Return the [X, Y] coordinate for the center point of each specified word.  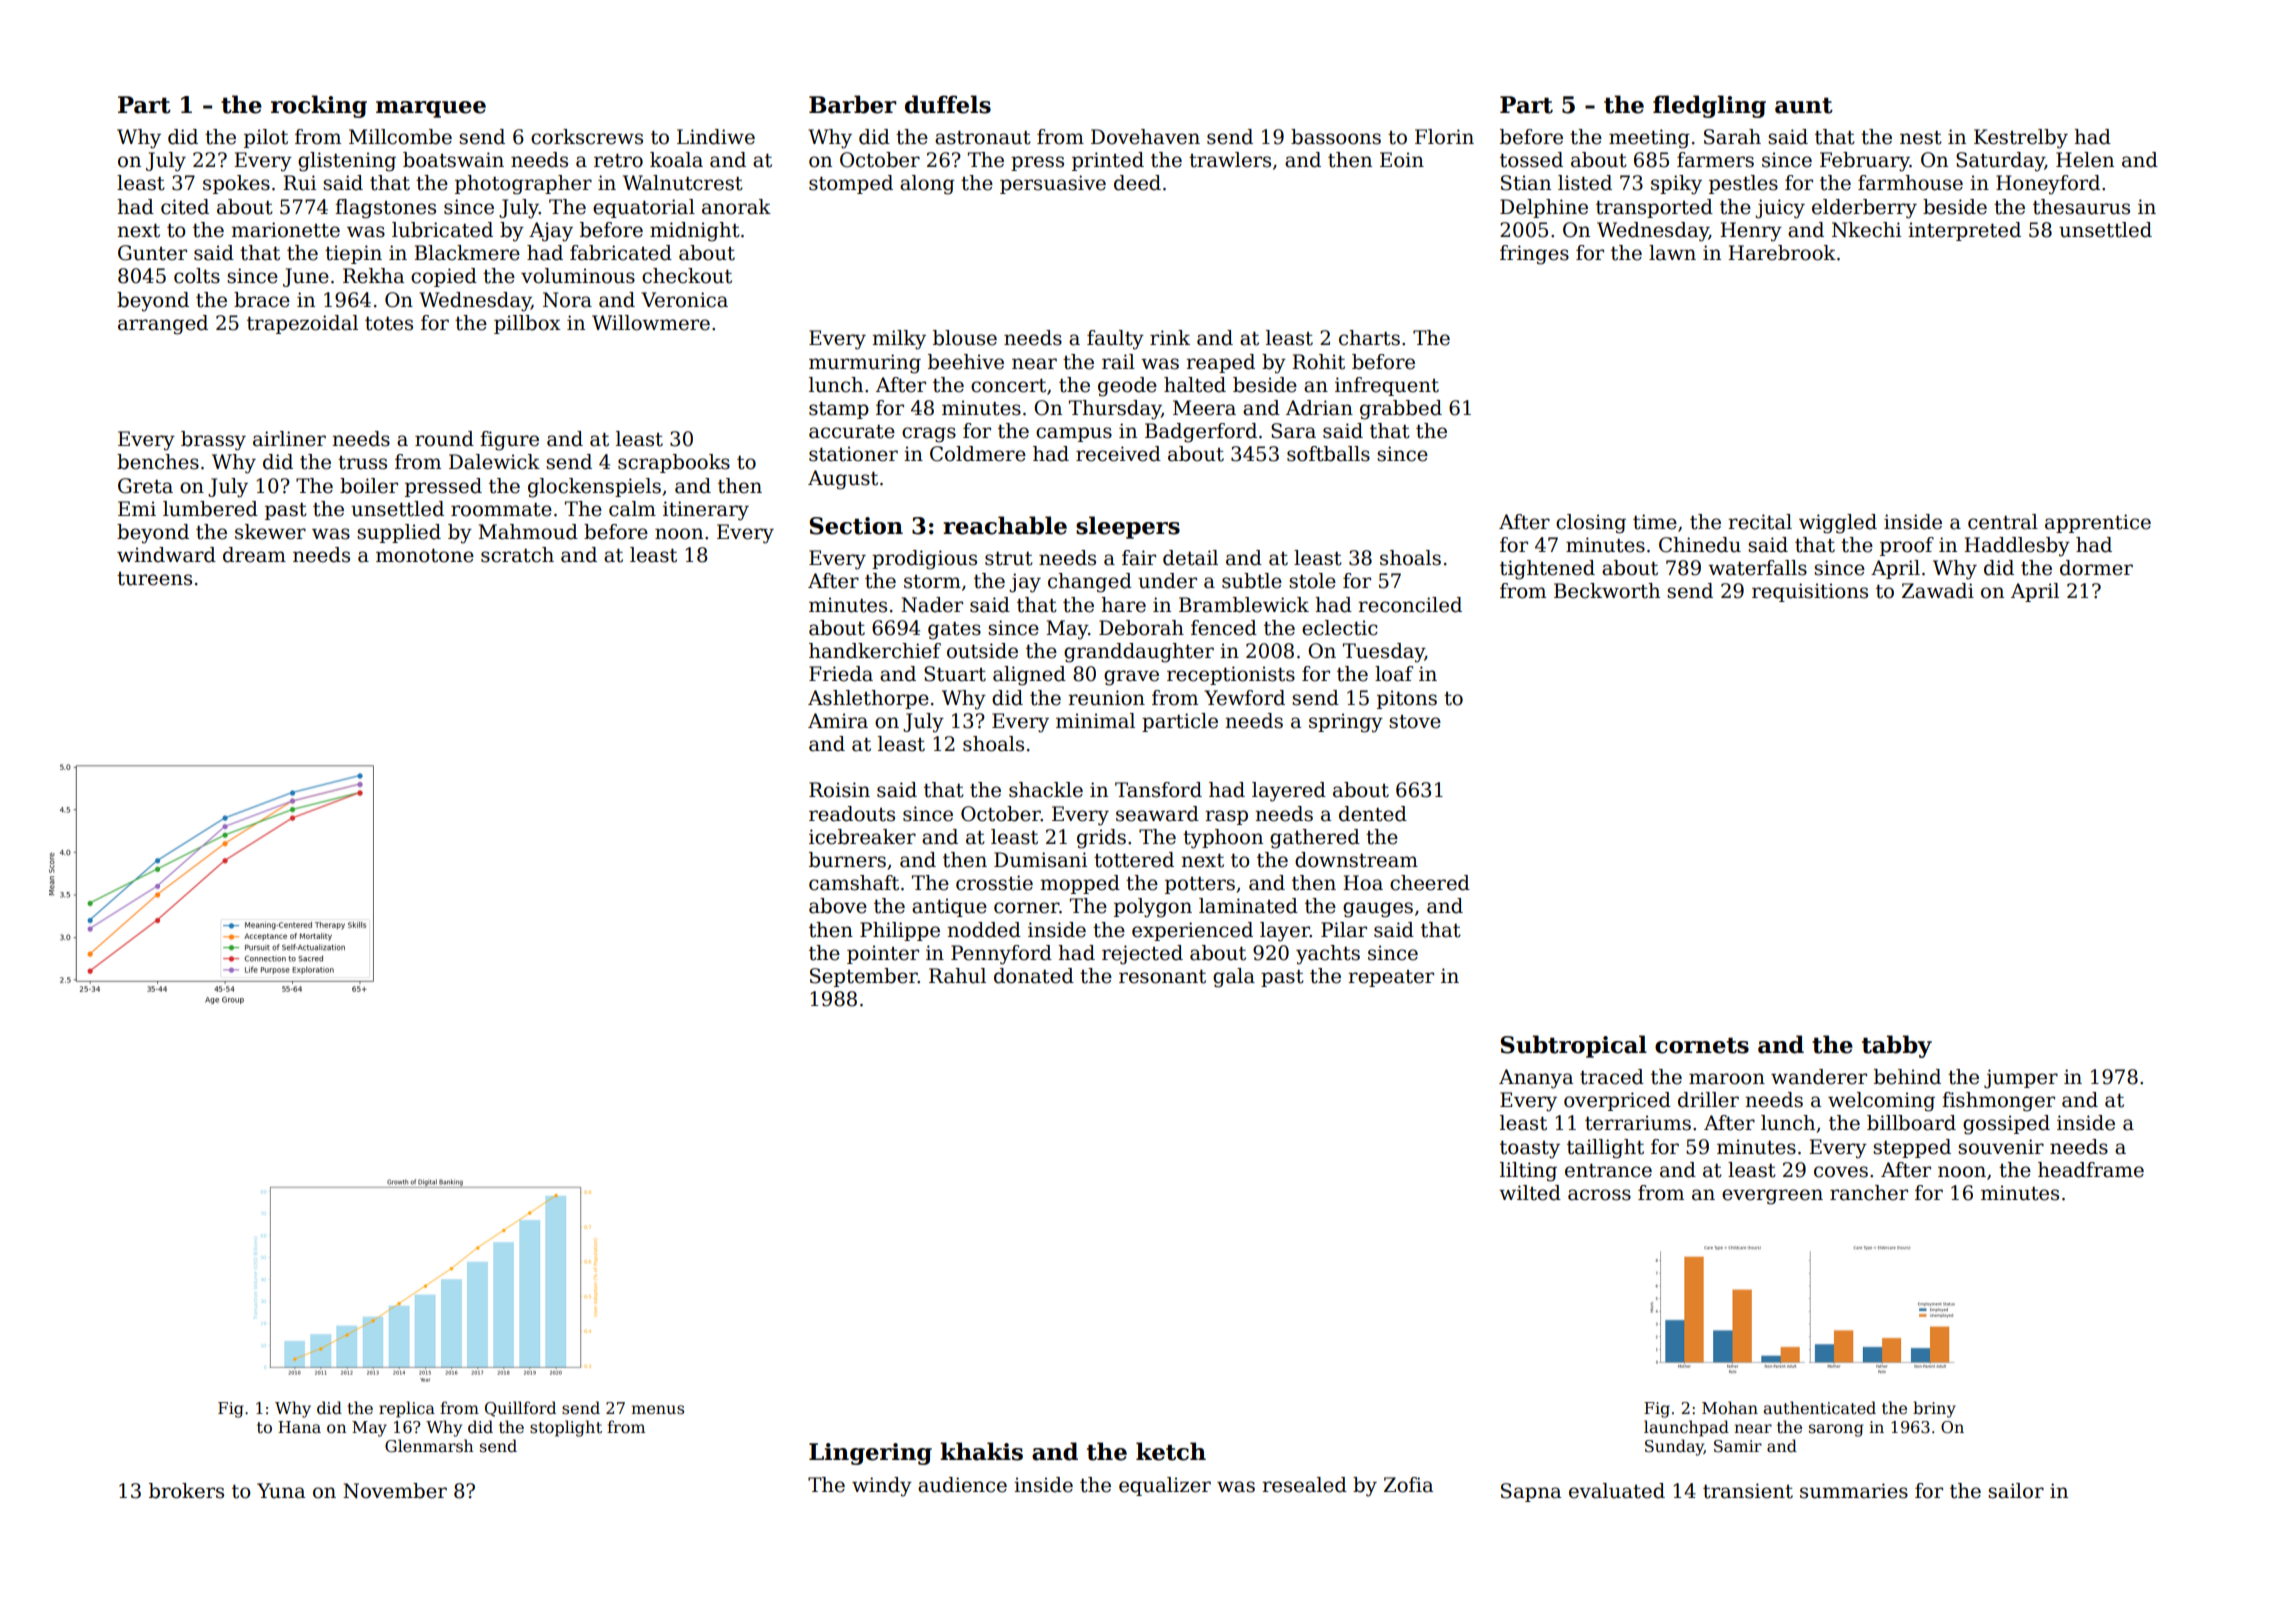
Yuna [281, 1491]
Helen [2085, 160]
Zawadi [1938, 591]
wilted [1530, 1193]
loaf [1394, 674]
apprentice [2098, 523]
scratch [517, 555]
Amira [838, 721]
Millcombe [400, 137]
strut [1009, 559]
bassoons [1336, 137]
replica [407, 1409]
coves [1841, 1172]
